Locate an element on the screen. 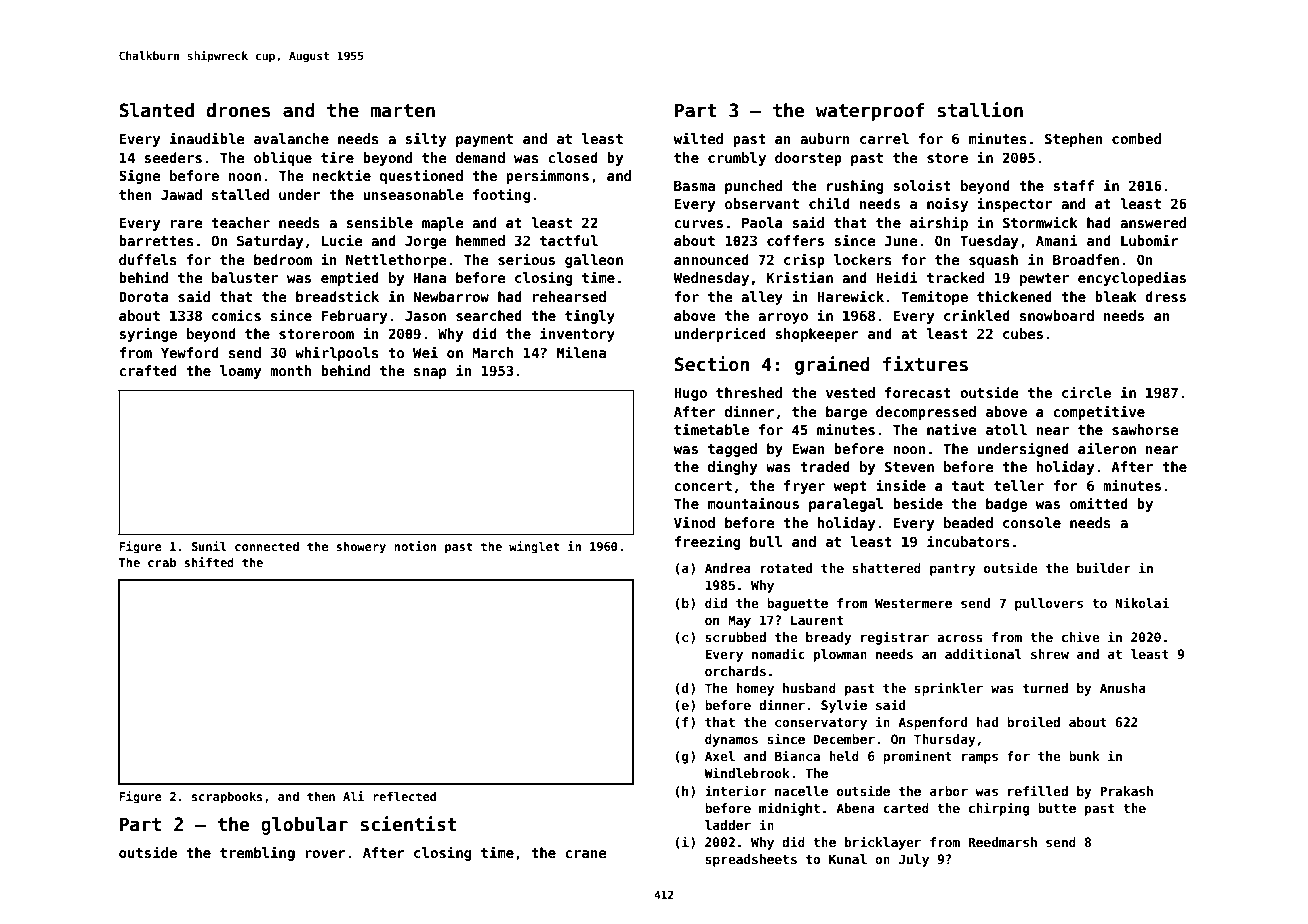  combed is located at coordinates (1136, 138).
